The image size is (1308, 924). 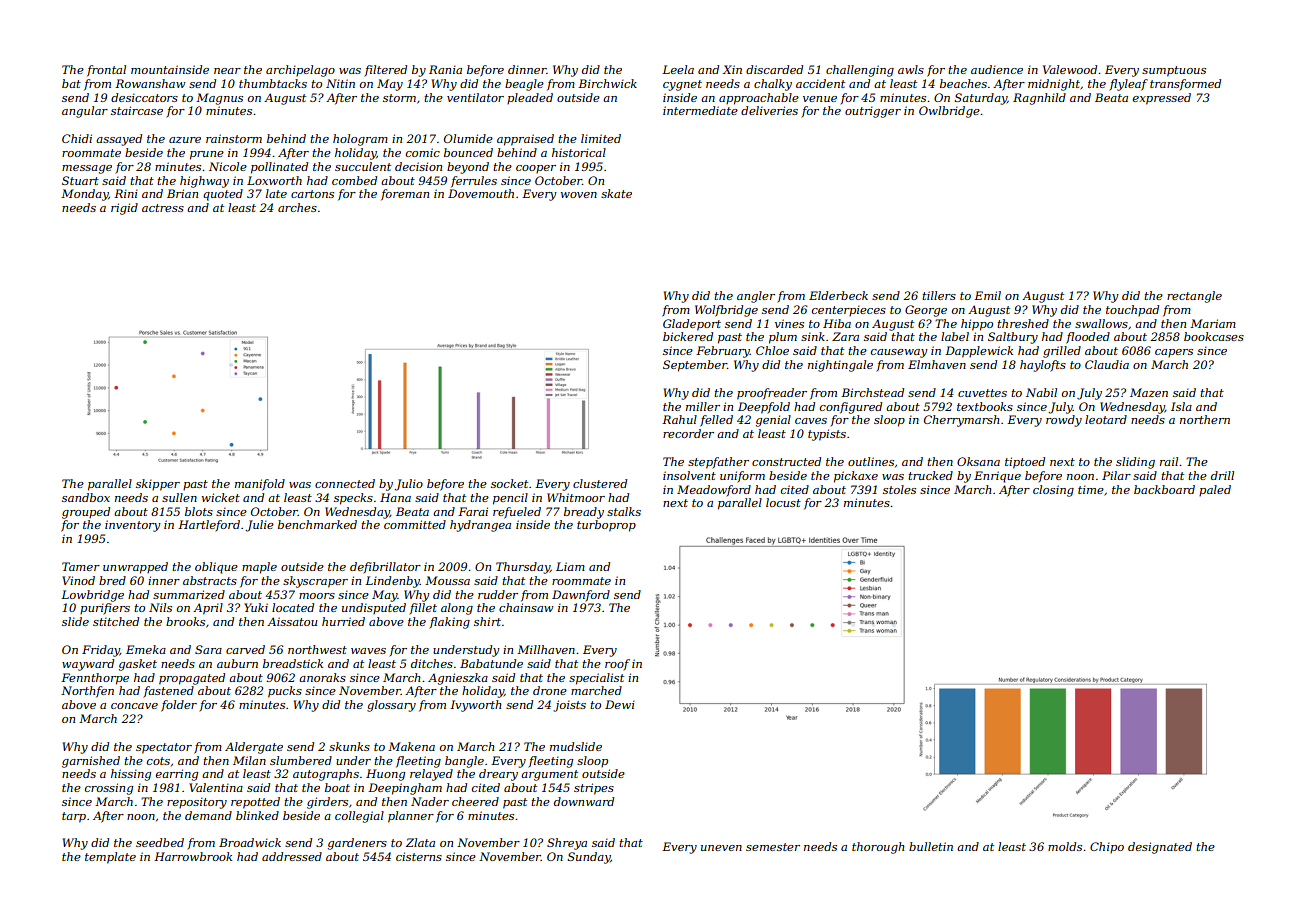 I want to click on outrigger, so click(x=873, y=112).
